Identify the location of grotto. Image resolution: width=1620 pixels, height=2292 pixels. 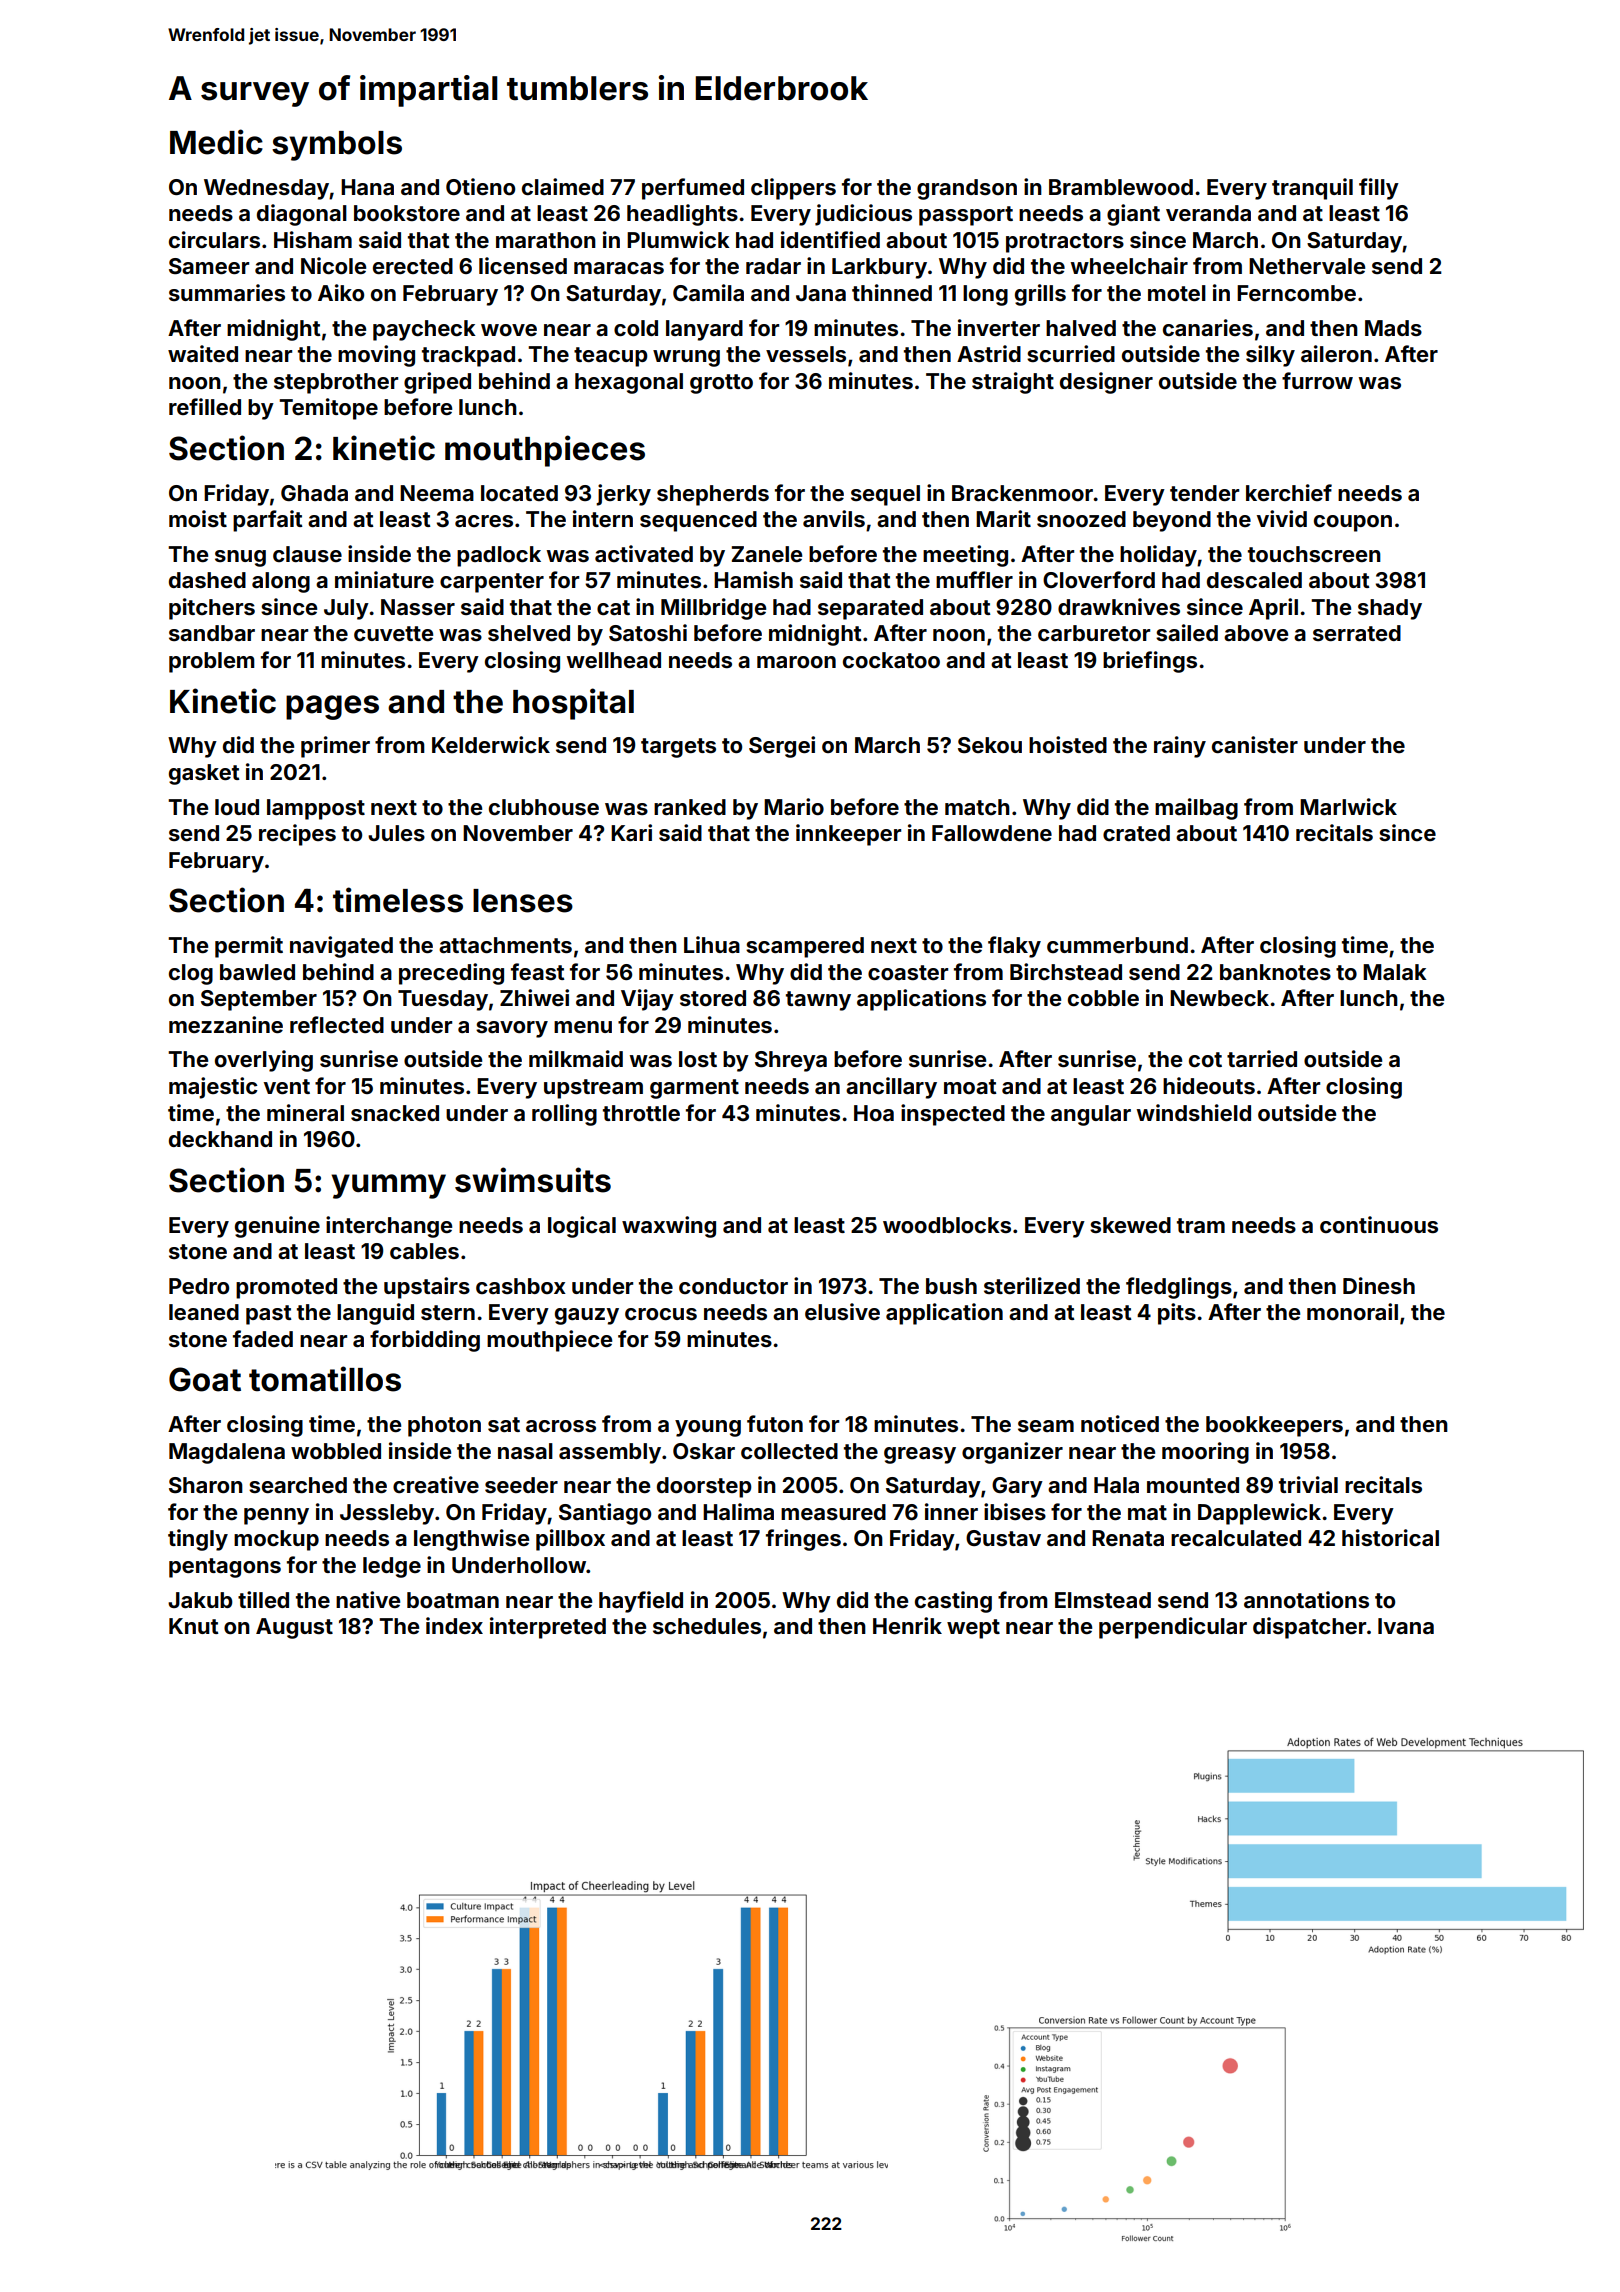
(721, 384).
